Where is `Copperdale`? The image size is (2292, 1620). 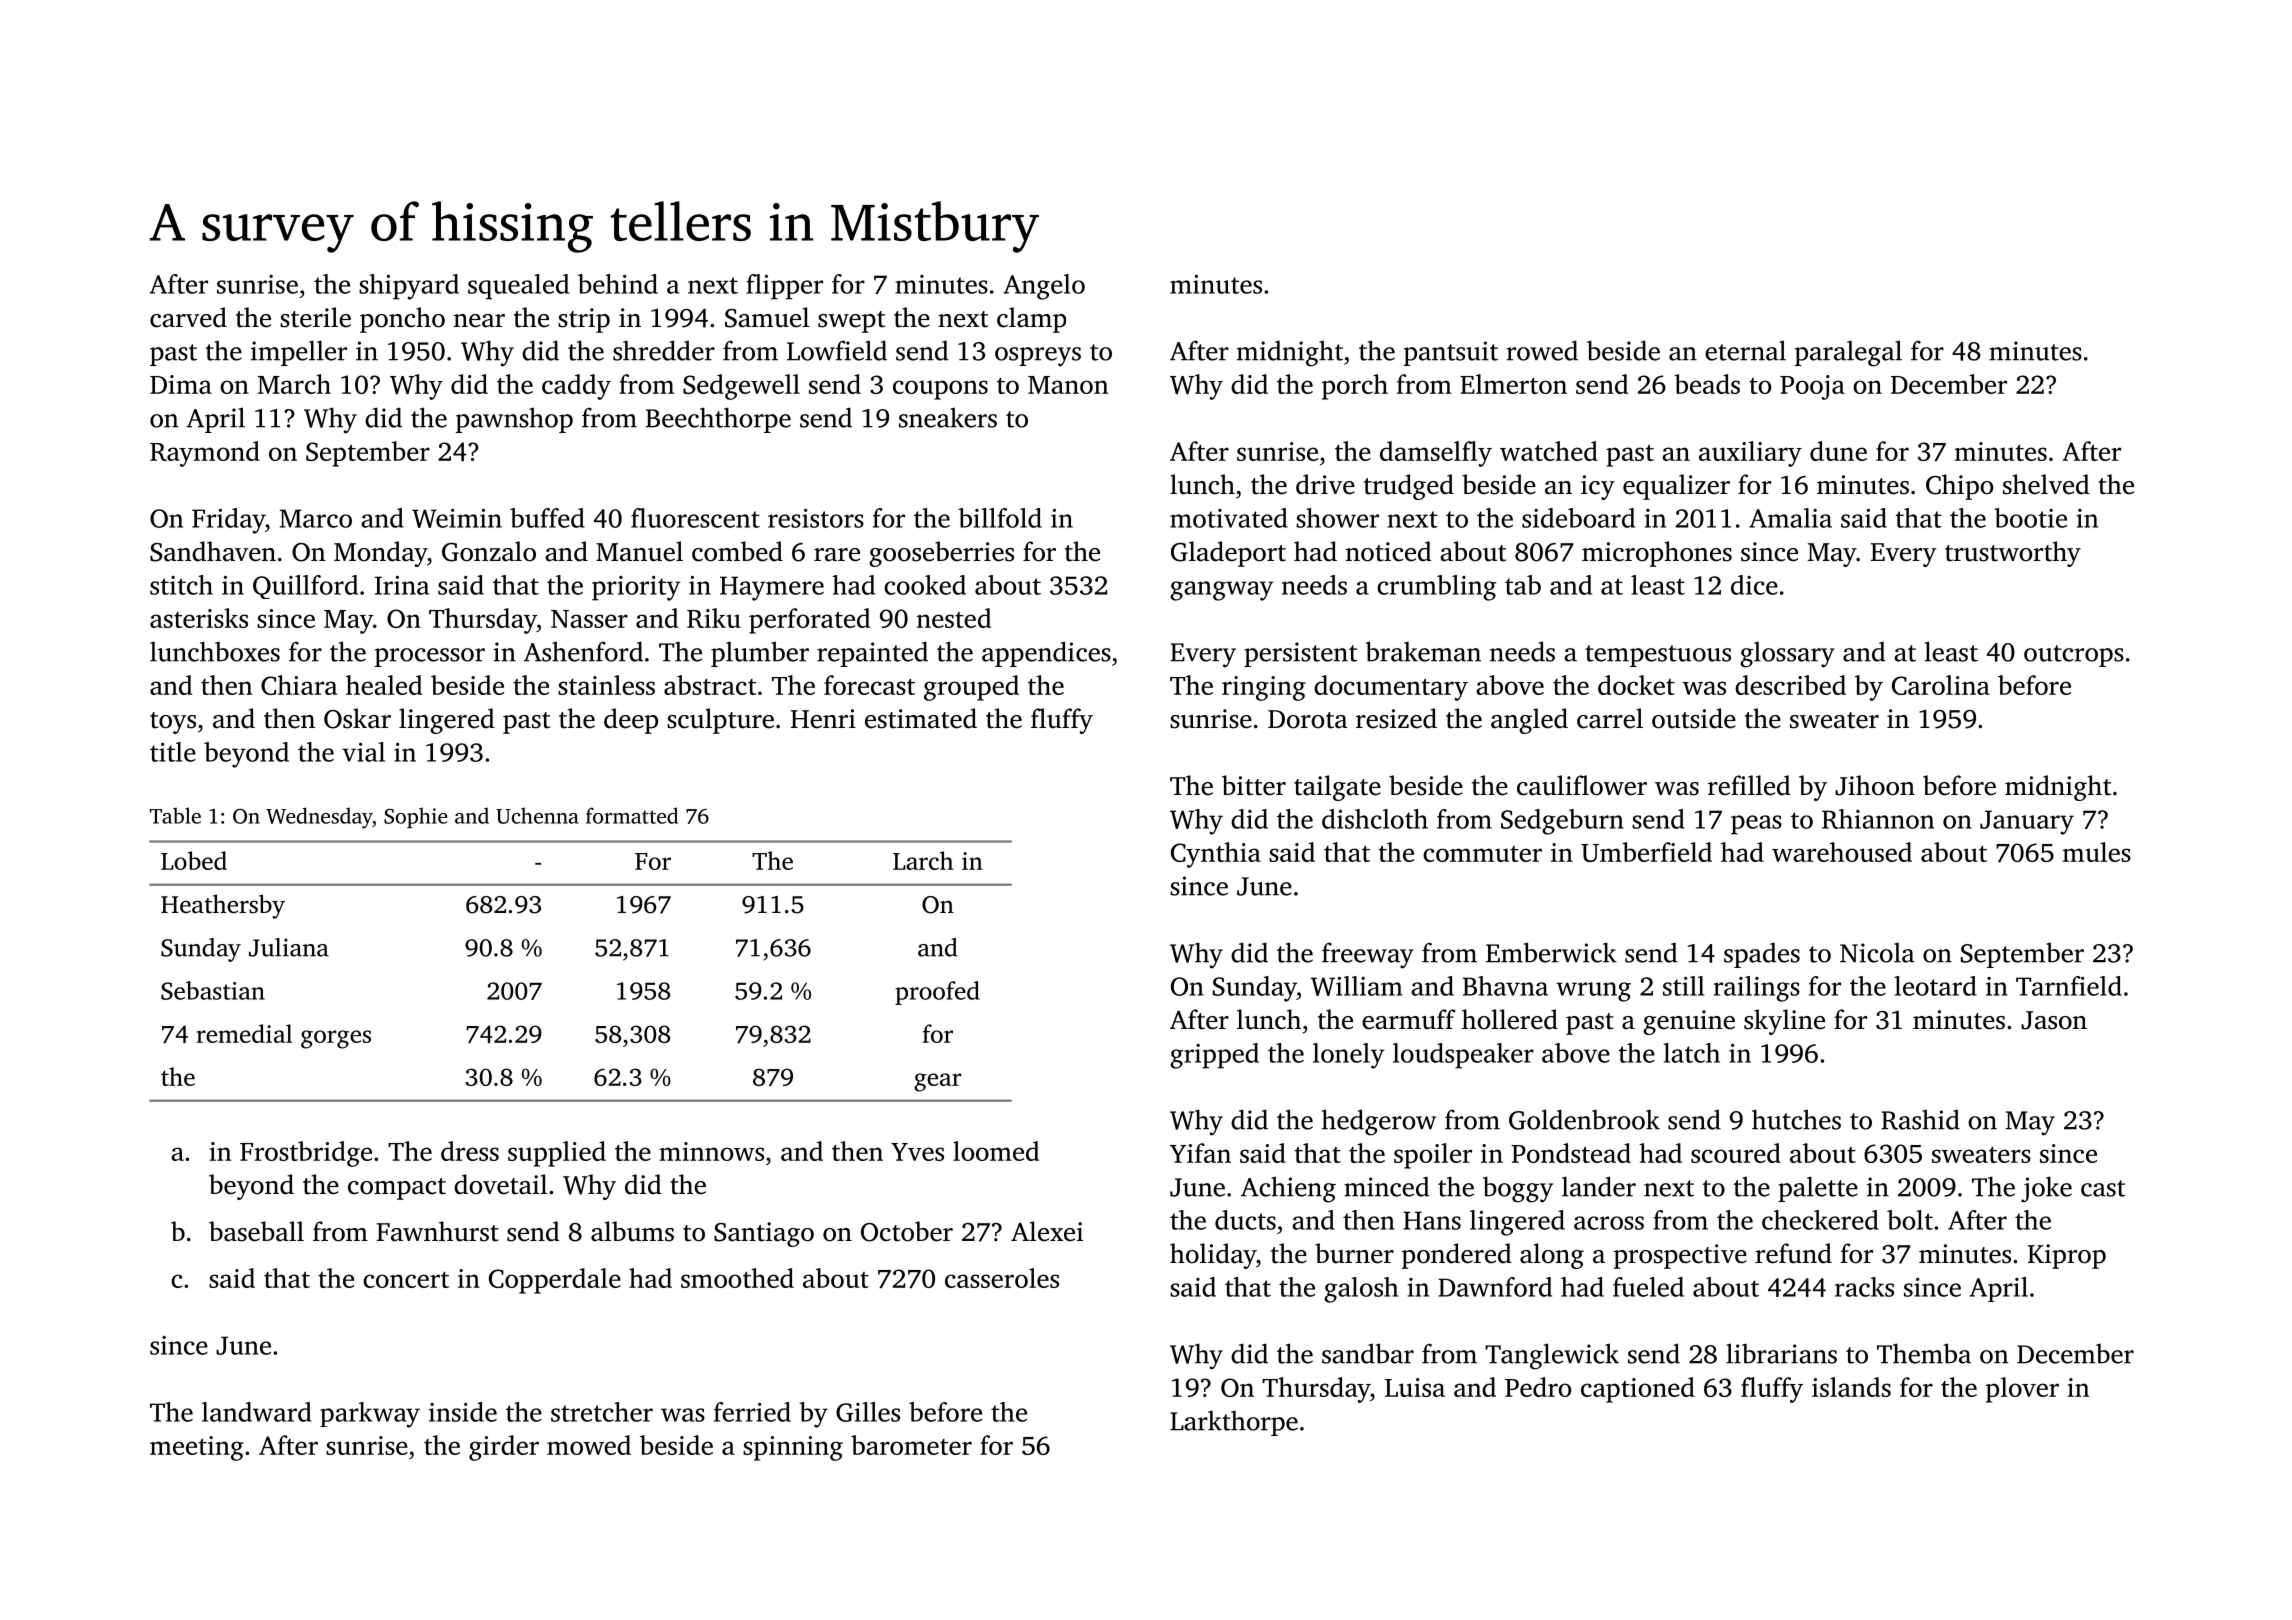
Copperdale is located at coordinates (555, 1281).
